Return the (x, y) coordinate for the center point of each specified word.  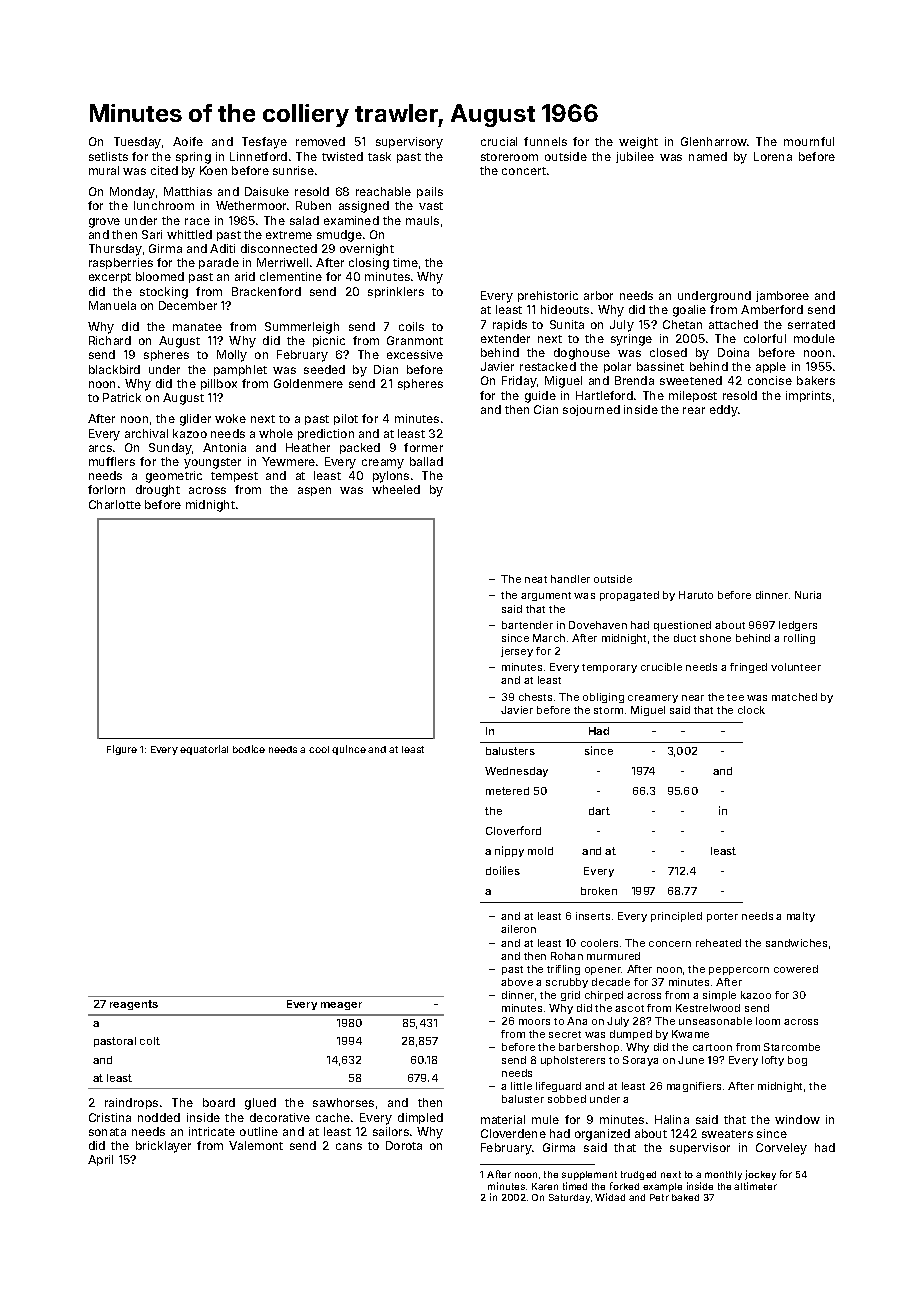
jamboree (782, 296)
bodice (249, 749)
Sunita (567, 324)
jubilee (635, 157)
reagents (134, 1005)
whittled (189, 234)
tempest (234, 477)
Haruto (696, 595)
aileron (518, 929)
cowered (796, 969)
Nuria (808, 595)
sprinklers (396, 292)
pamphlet (240, 370)
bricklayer (163, 1147)
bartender (527, 625)
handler (570, 579)
